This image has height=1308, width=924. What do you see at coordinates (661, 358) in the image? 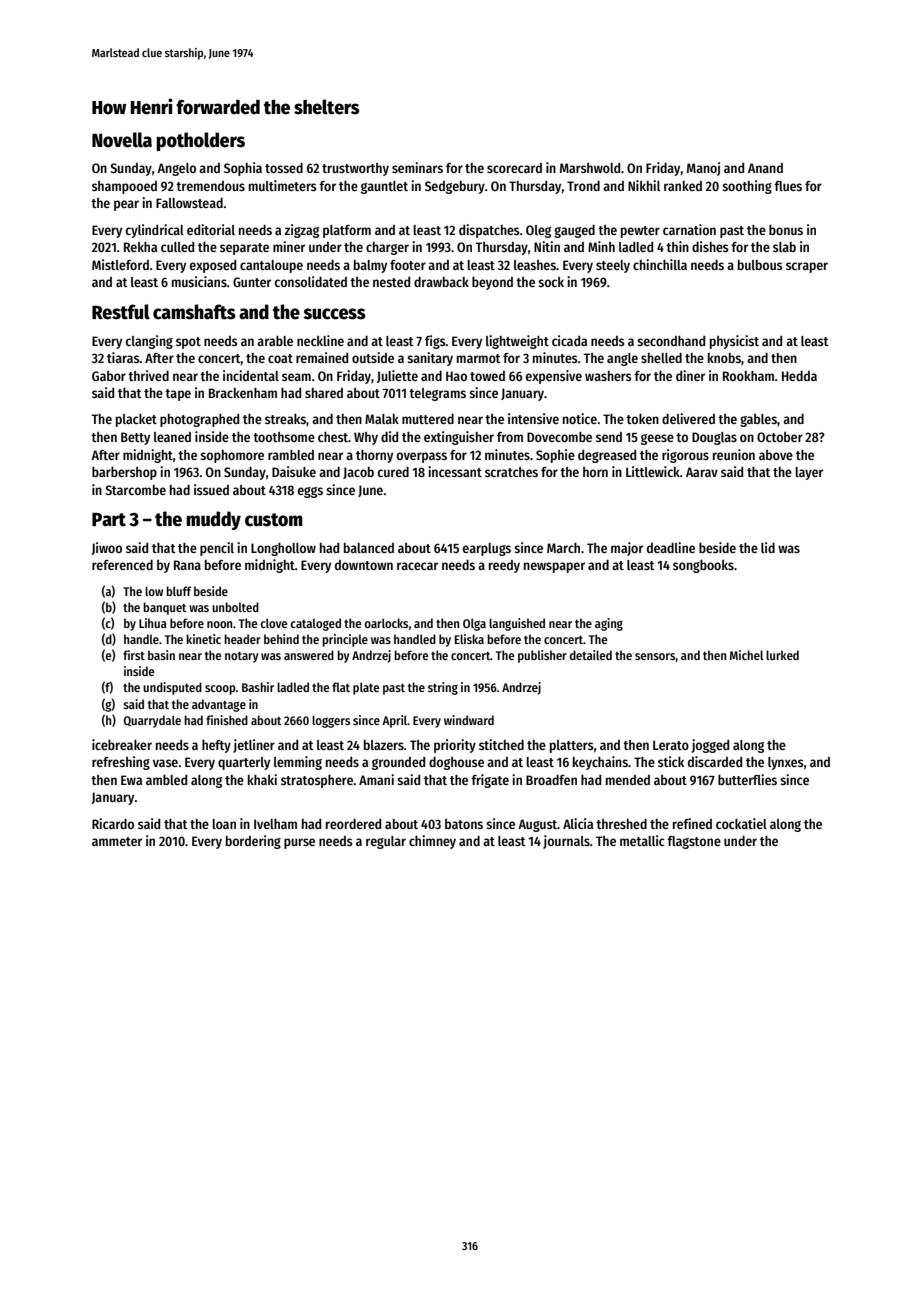
I see `shelled` at bounding box center [661, 358].
